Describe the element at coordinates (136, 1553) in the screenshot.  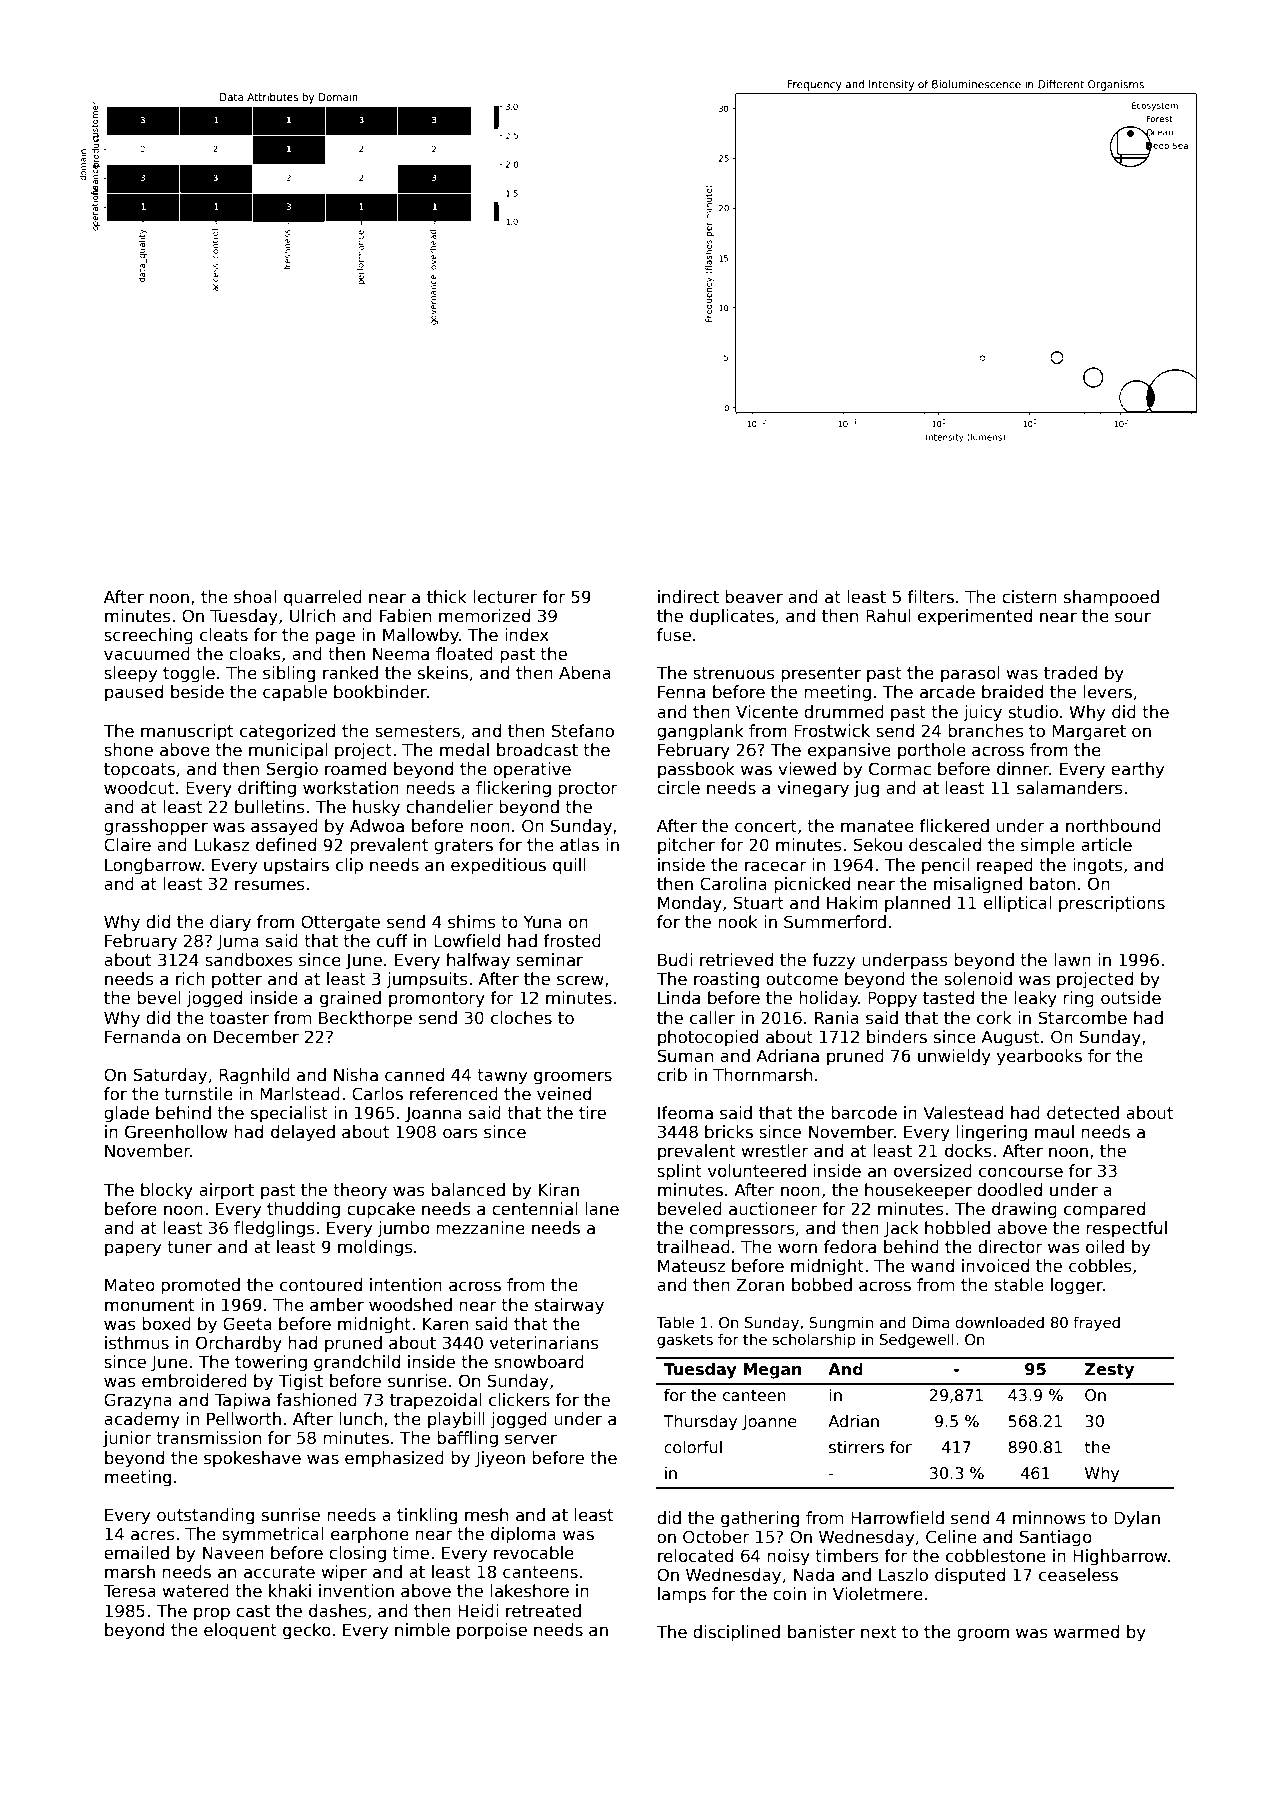
I see `emailed` at that location.
